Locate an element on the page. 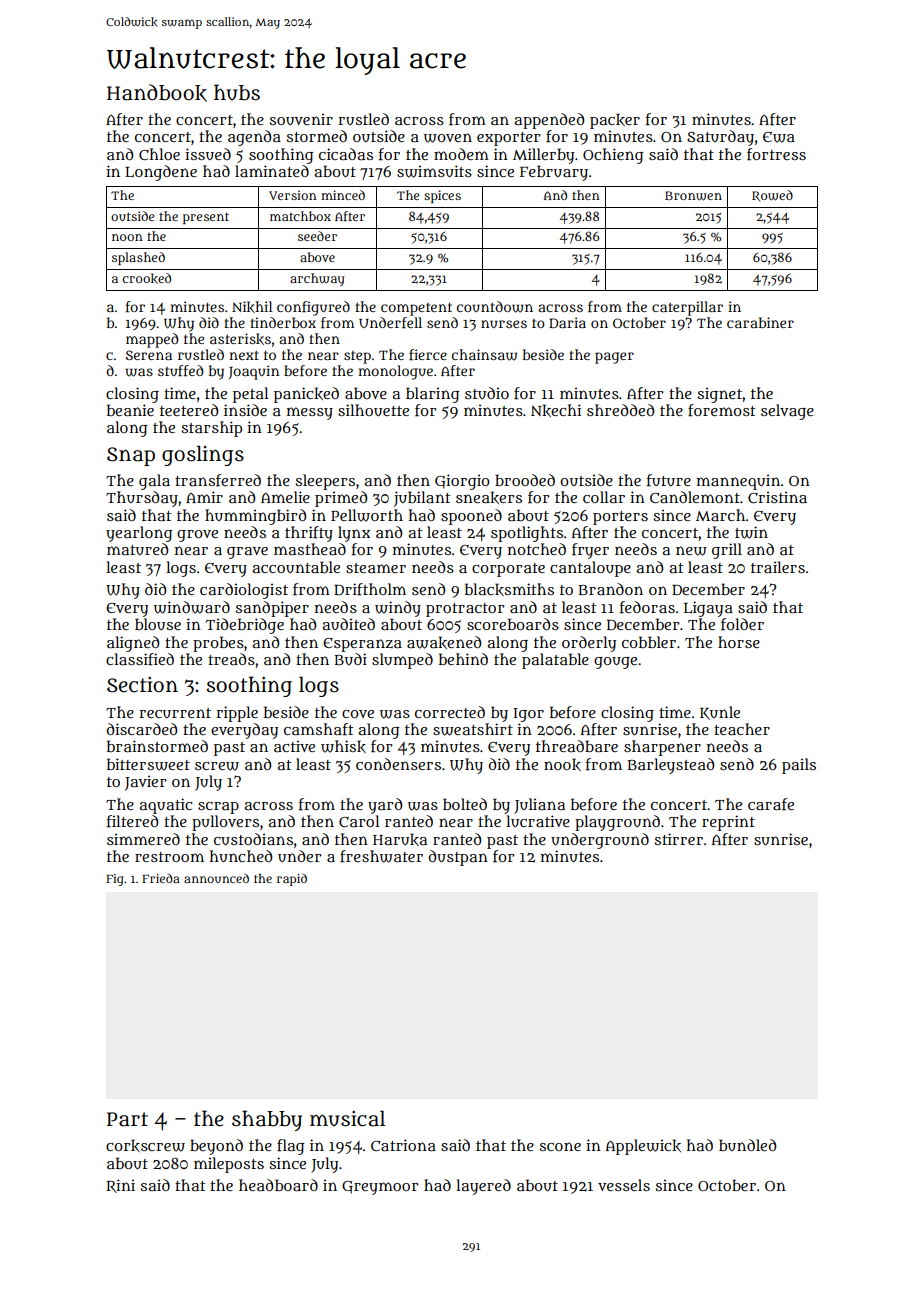 Image resolution: width=924 pixels, height=1308 pixels. dustpan is located at coordinates (458, 858).
